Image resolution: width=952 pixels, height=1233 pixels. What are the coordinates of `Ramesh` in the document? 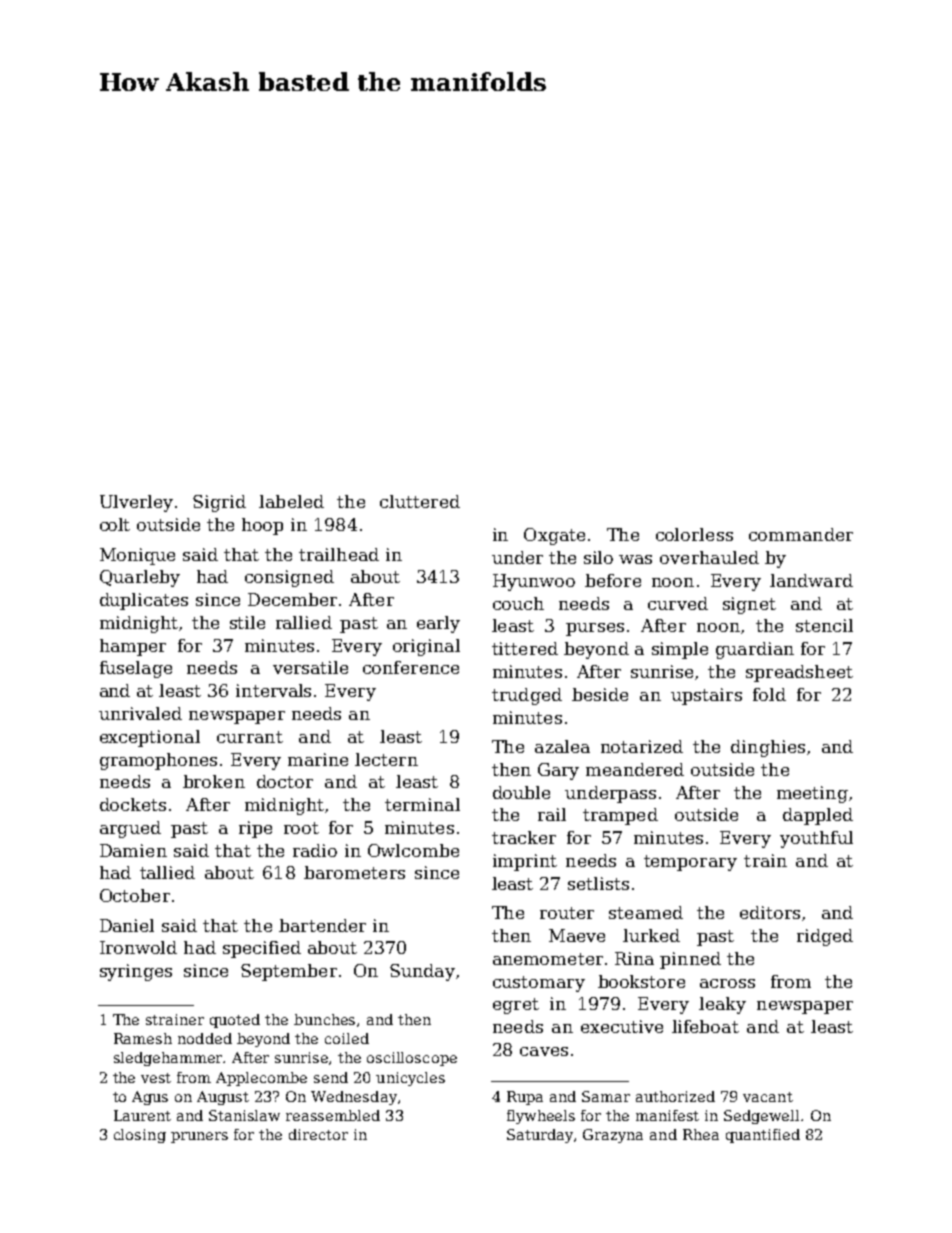 It's located at (143, 1038).
